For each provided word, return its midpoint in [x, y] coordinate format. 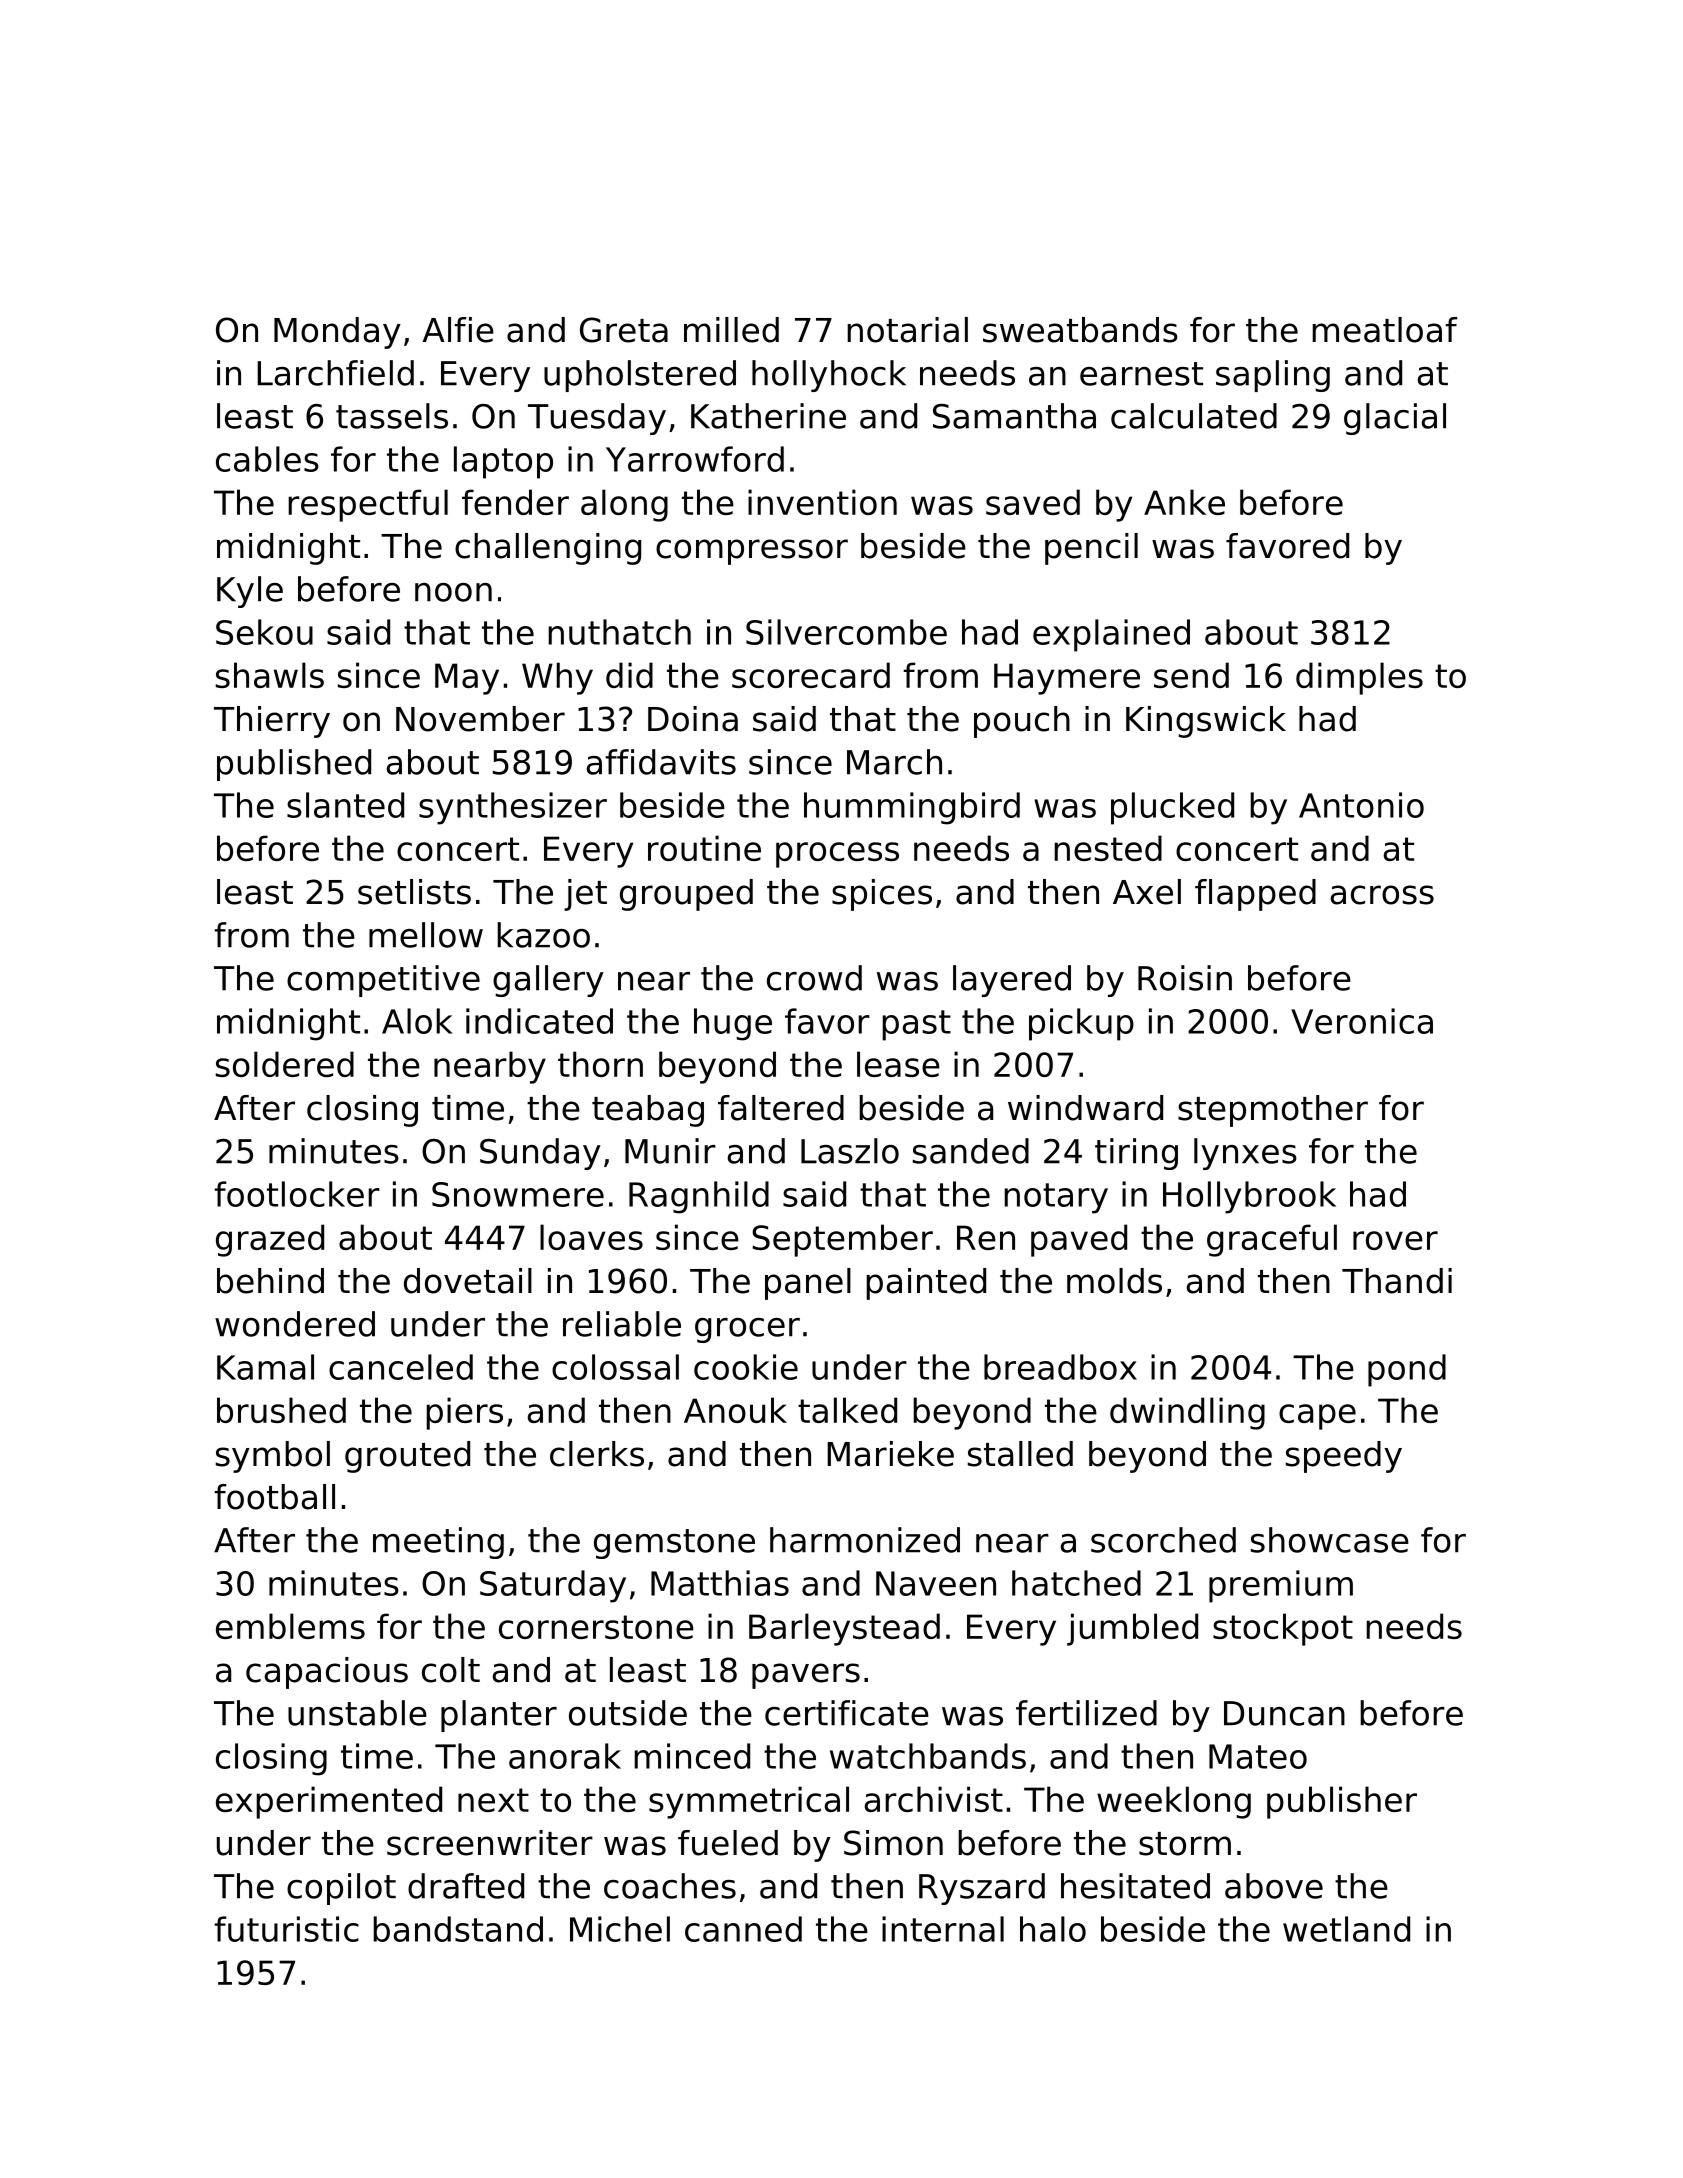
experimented [329, 1802]
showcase [1330, 1540]
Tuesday [597, 419]
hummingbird [912, 808]
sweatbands [1080, 330]
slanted [345, 805]
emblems [290, 1626]
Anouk [735, 1410]
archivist [934, 1799]
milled [731, 330]
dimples [1359, 678]
